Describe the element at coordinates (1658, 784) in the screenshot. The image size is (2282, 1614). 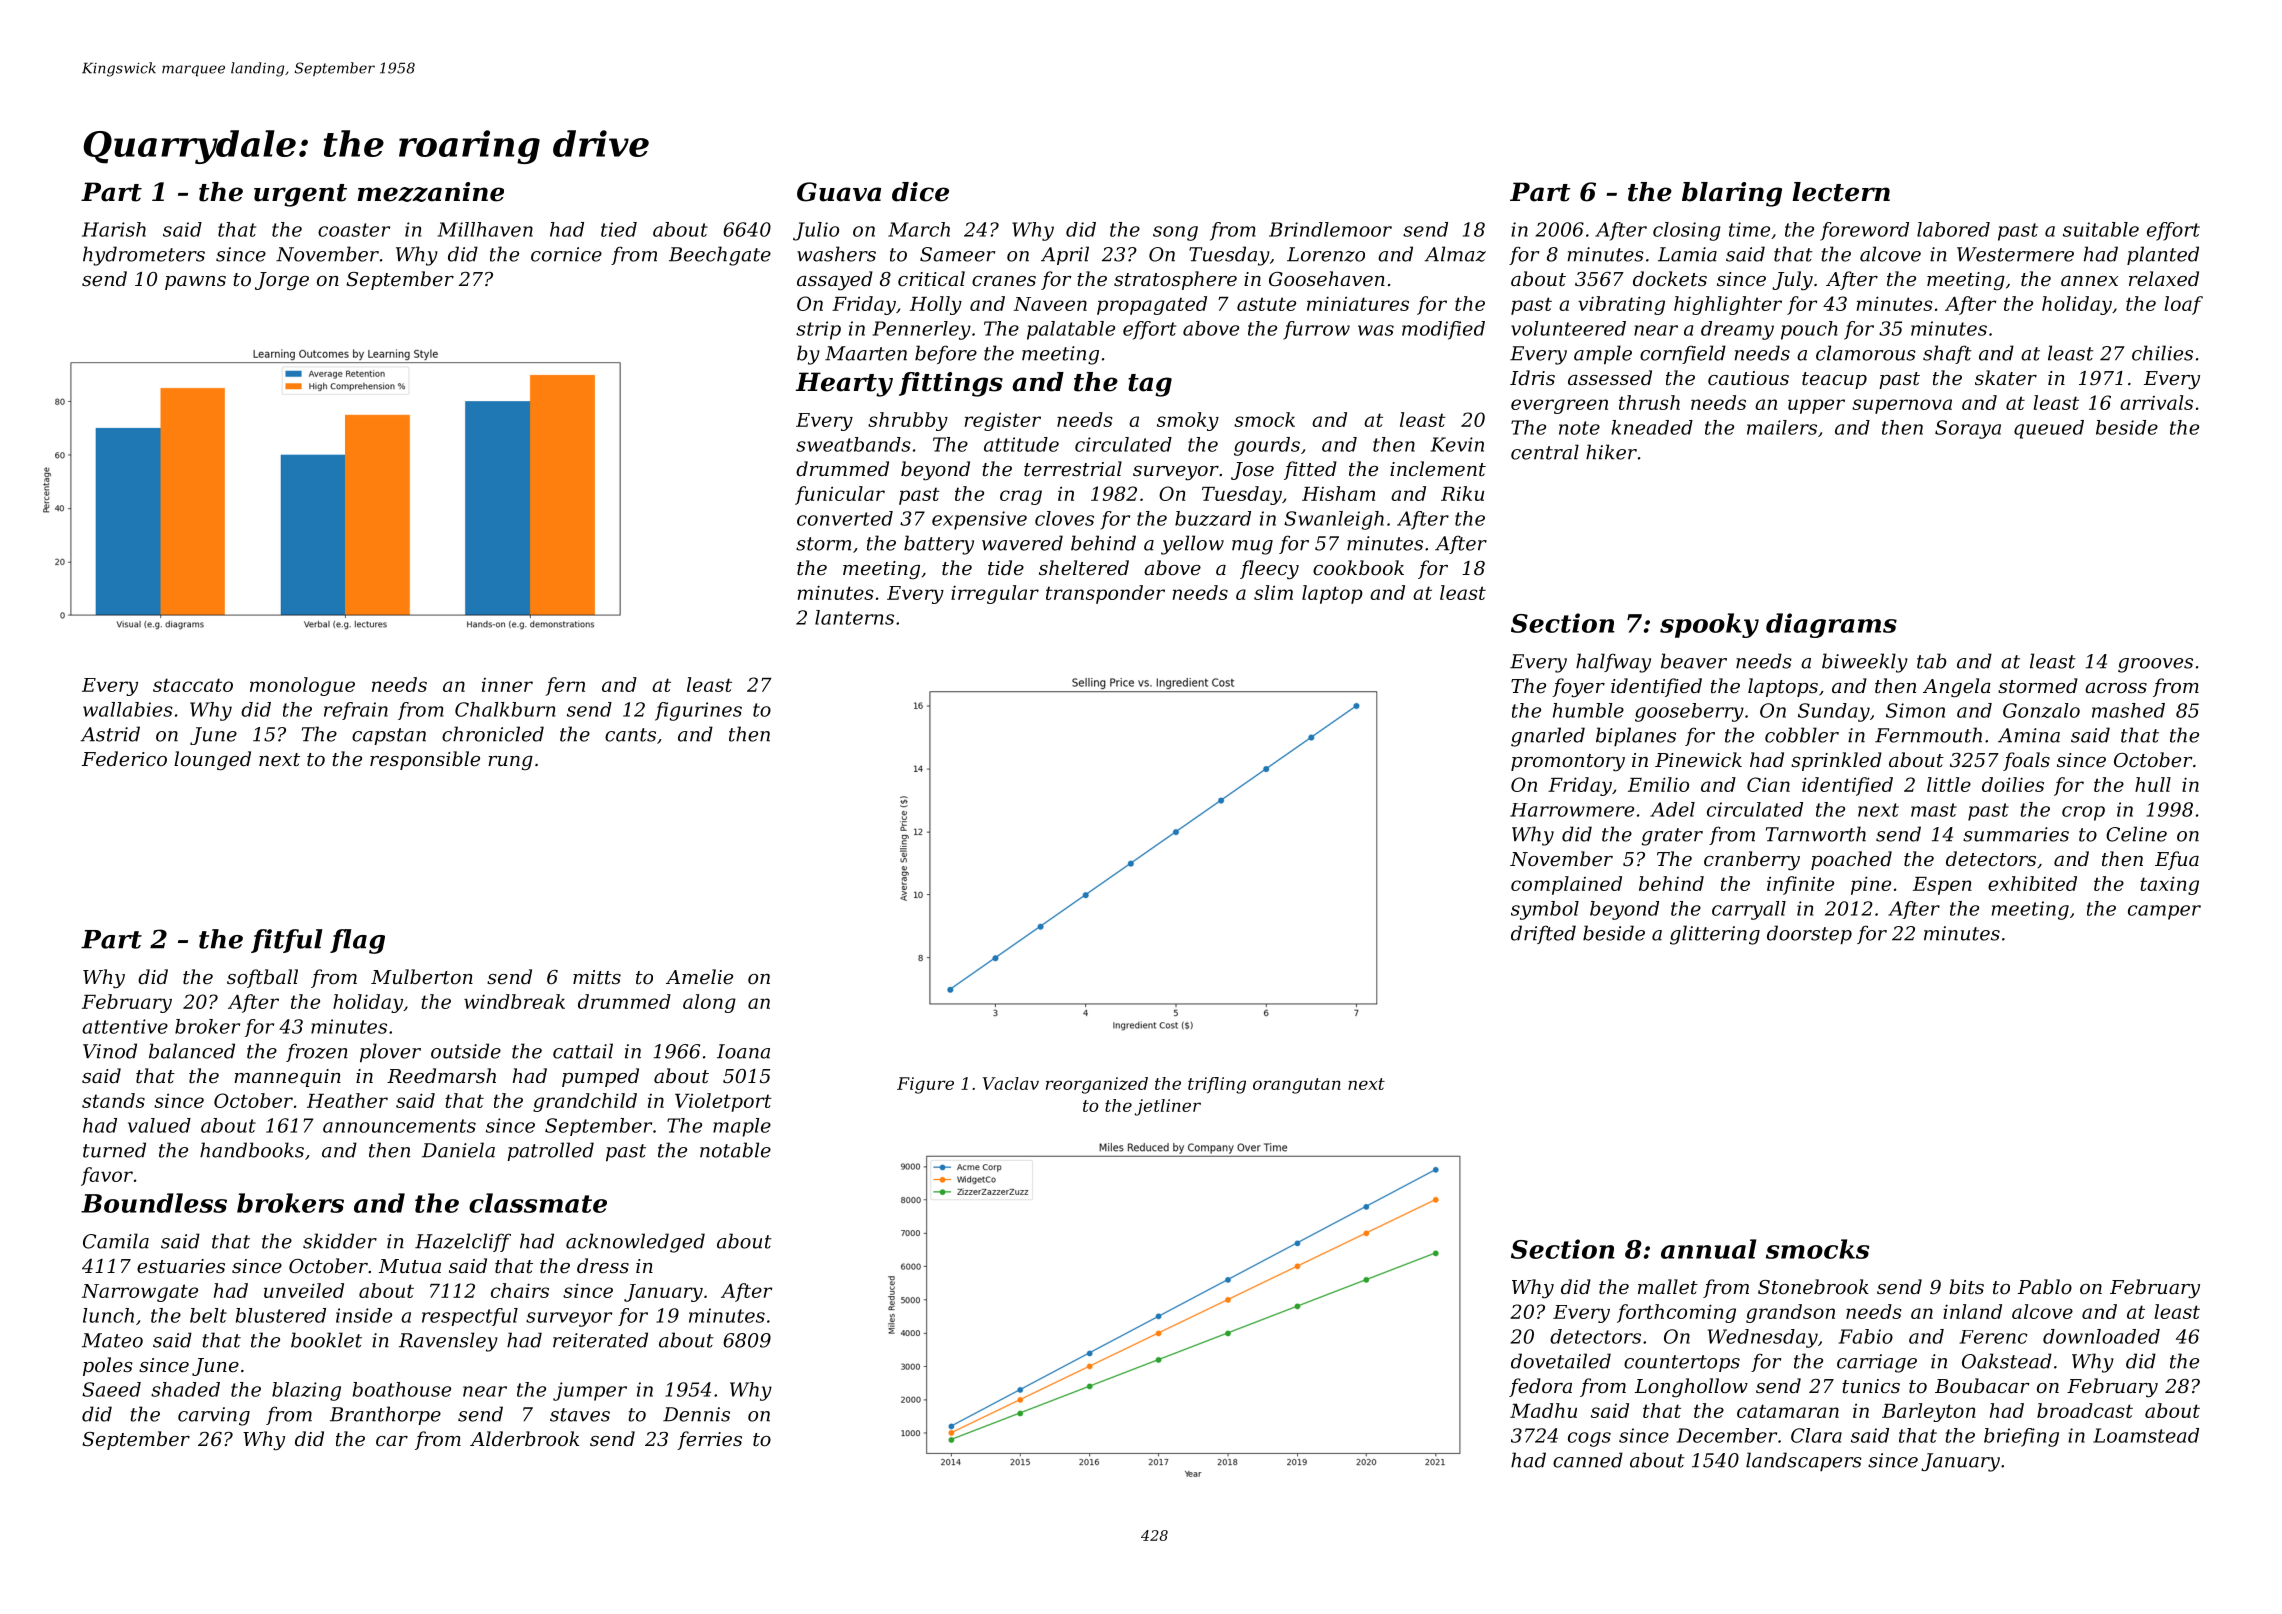
I see `Emilio` at that location.
